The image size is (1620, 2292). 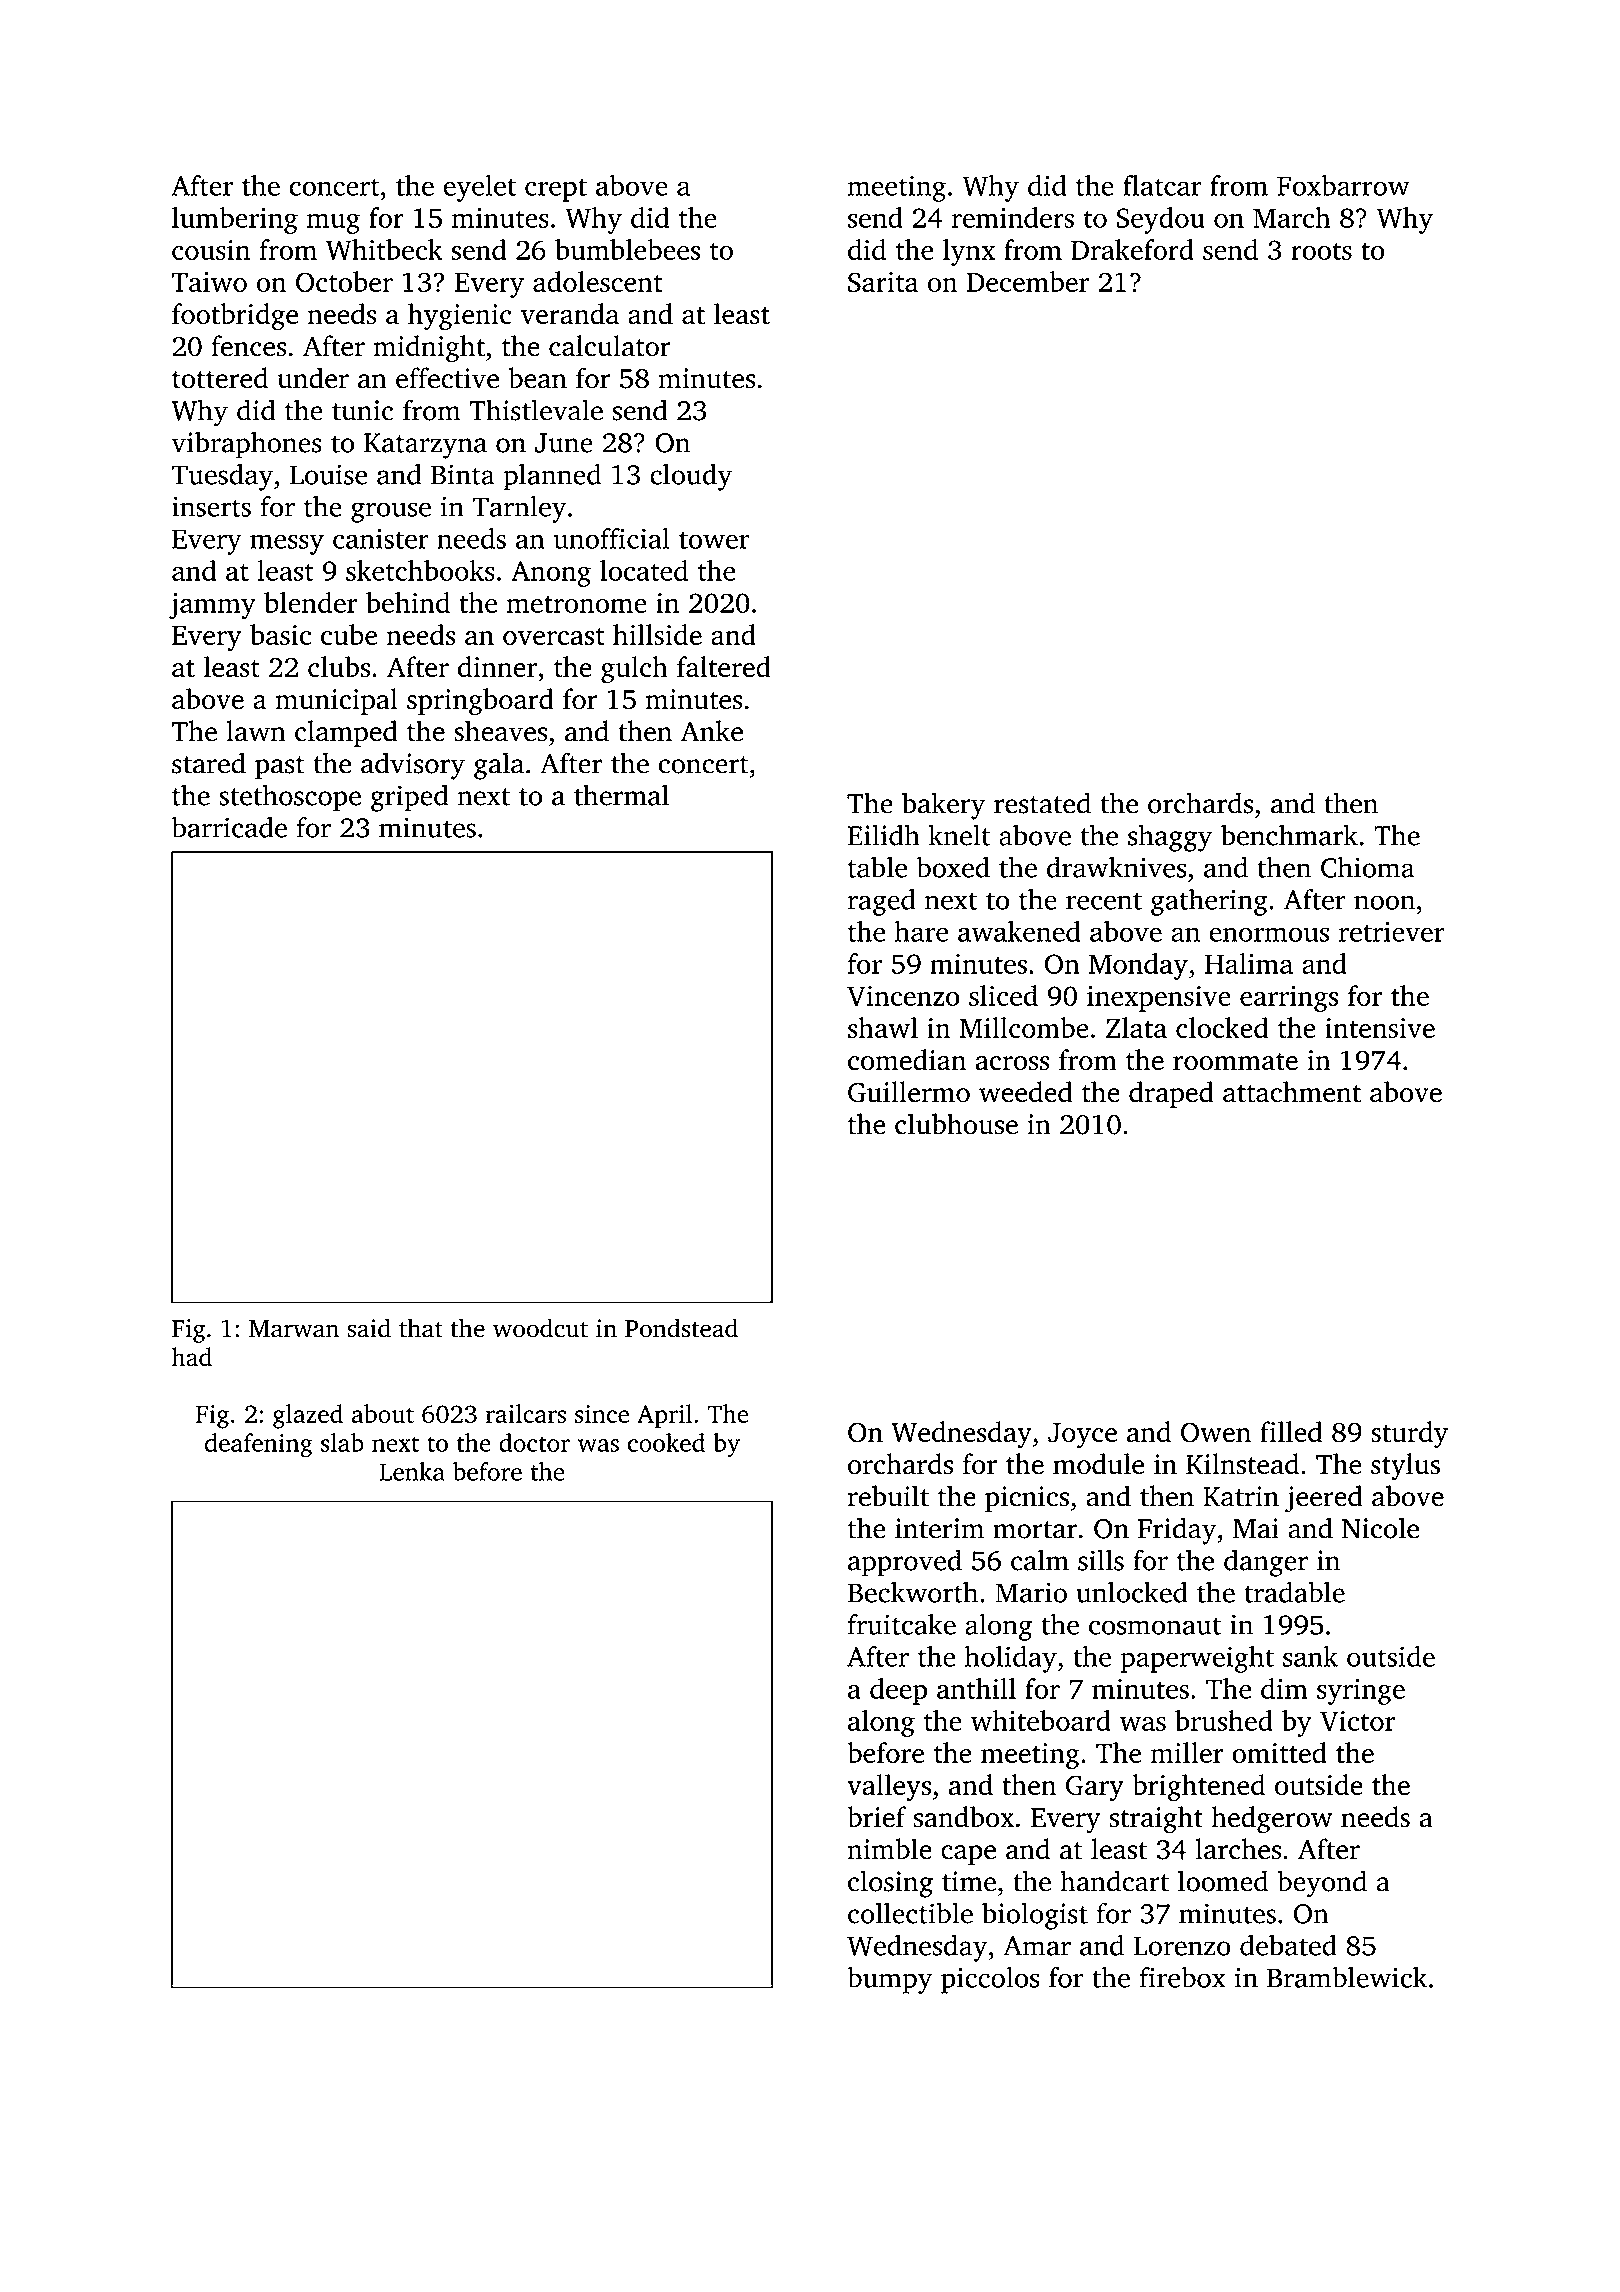 What do you see at coordinates (1289, 835) in the image?
I see `benchmark` at bounding box center [1289, 835].
